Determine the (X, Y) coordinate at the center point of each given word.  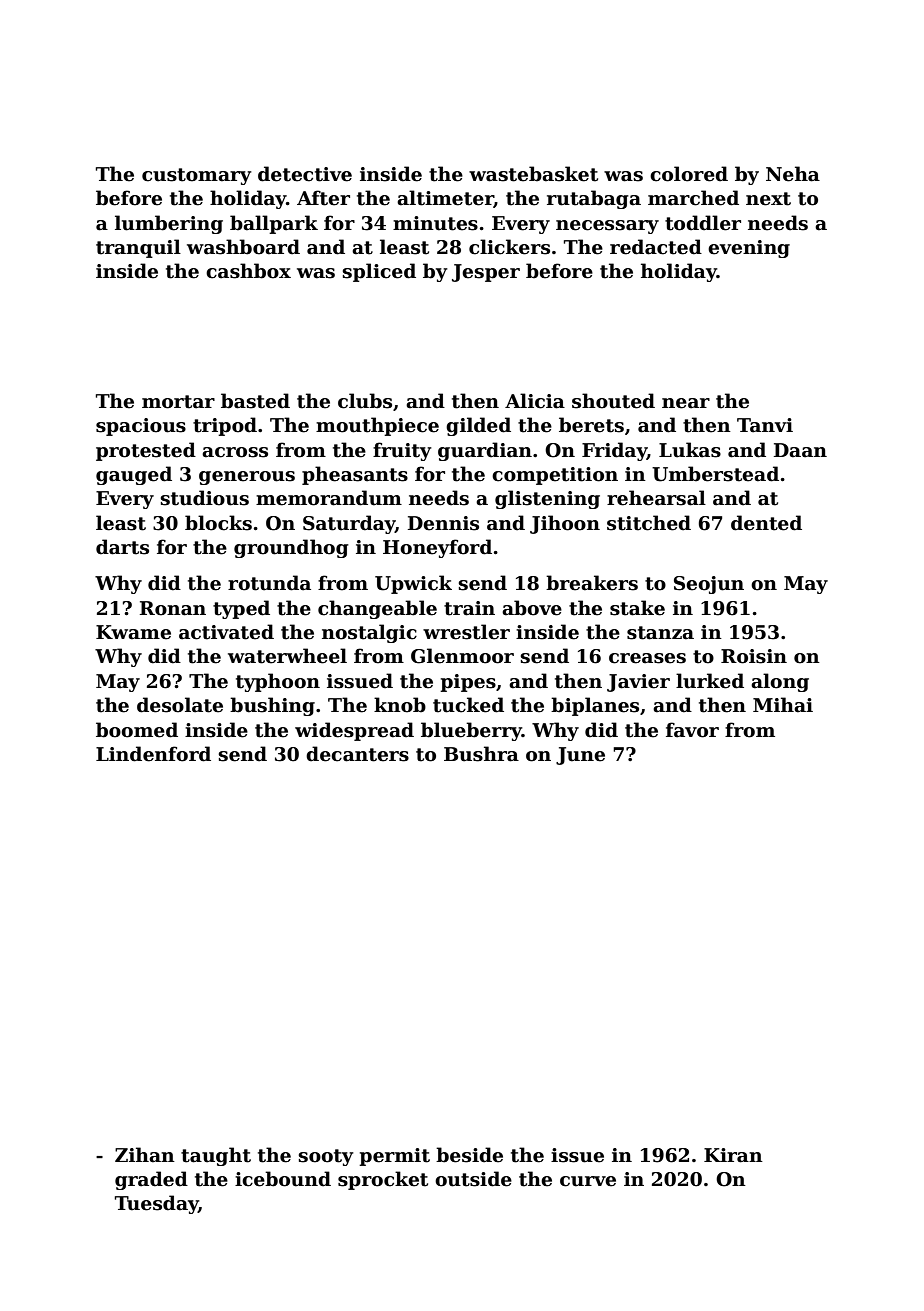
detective (305, 174)
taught (216, 1156)
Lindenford (153, 754)
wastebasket (533, 174)
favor (692, 730)
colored (689, 174)
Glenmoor (462, 656)
